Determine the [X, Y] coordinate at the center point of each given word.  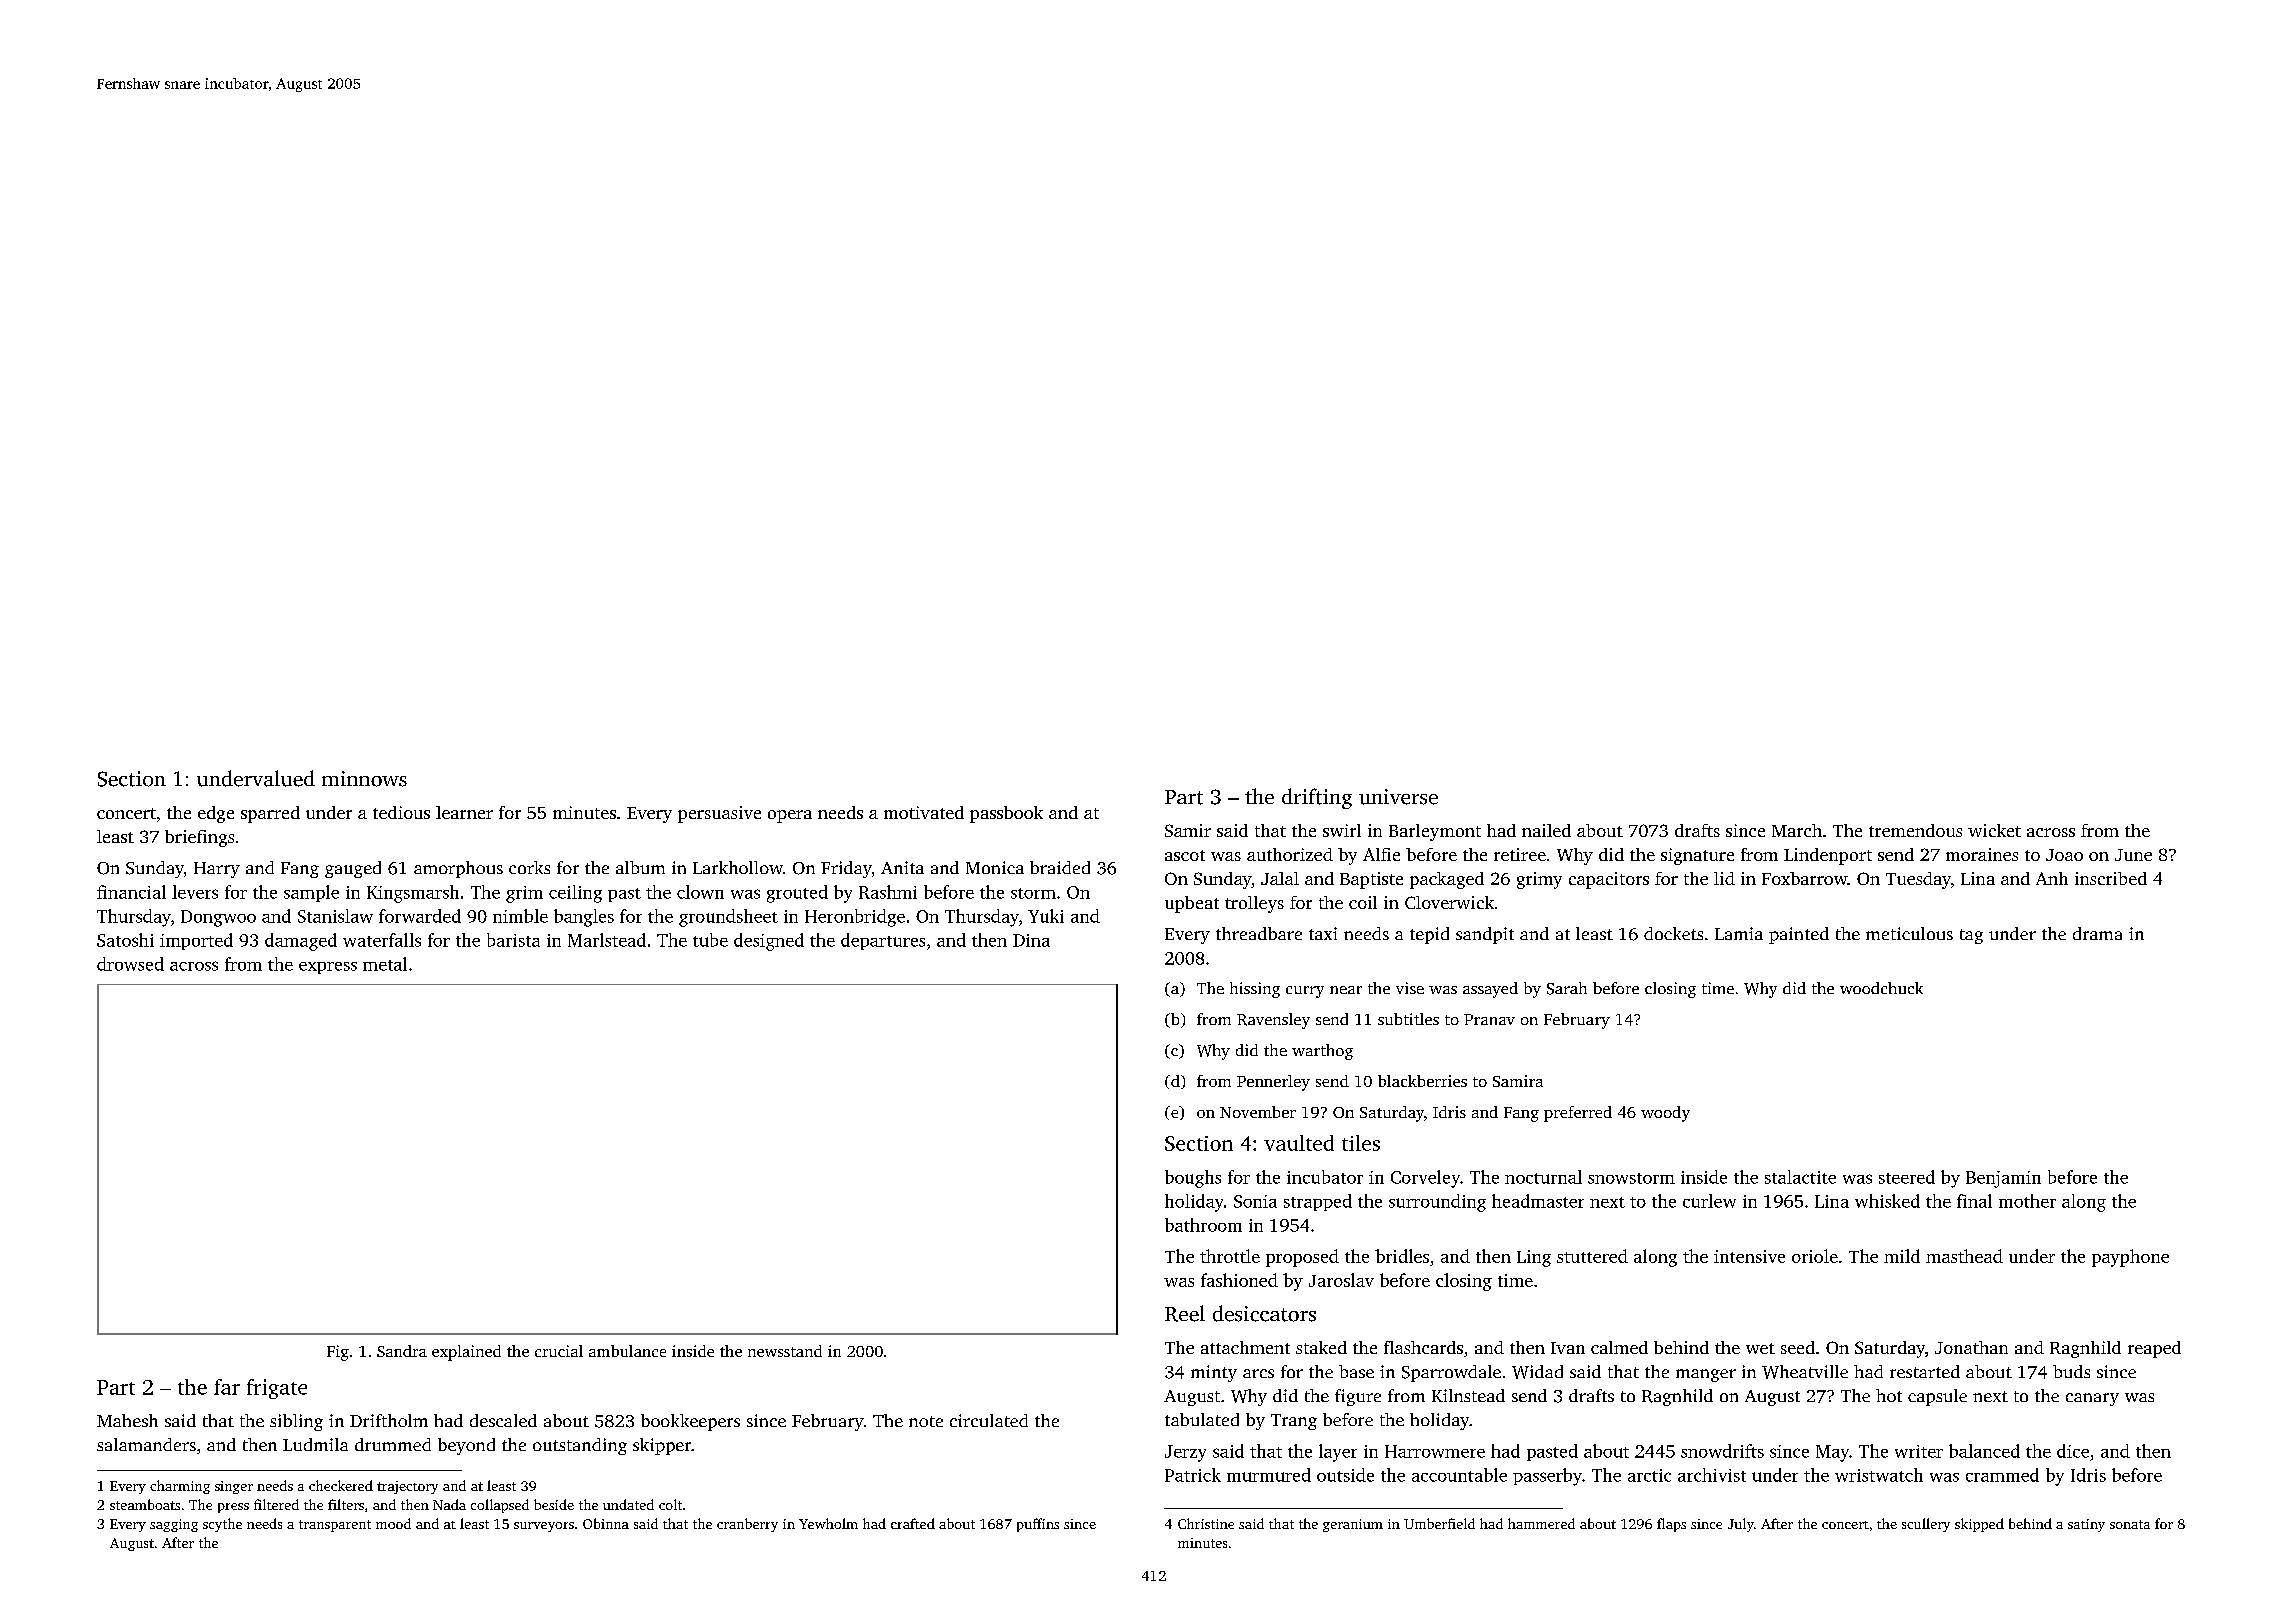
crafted [913, 1523]
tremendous [1915, 830]
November [1258, 1112]
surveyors [544, 1527]
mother [2027, 1201]
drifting [1317, 798]
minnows [364, 779]
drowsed [130, 964]
